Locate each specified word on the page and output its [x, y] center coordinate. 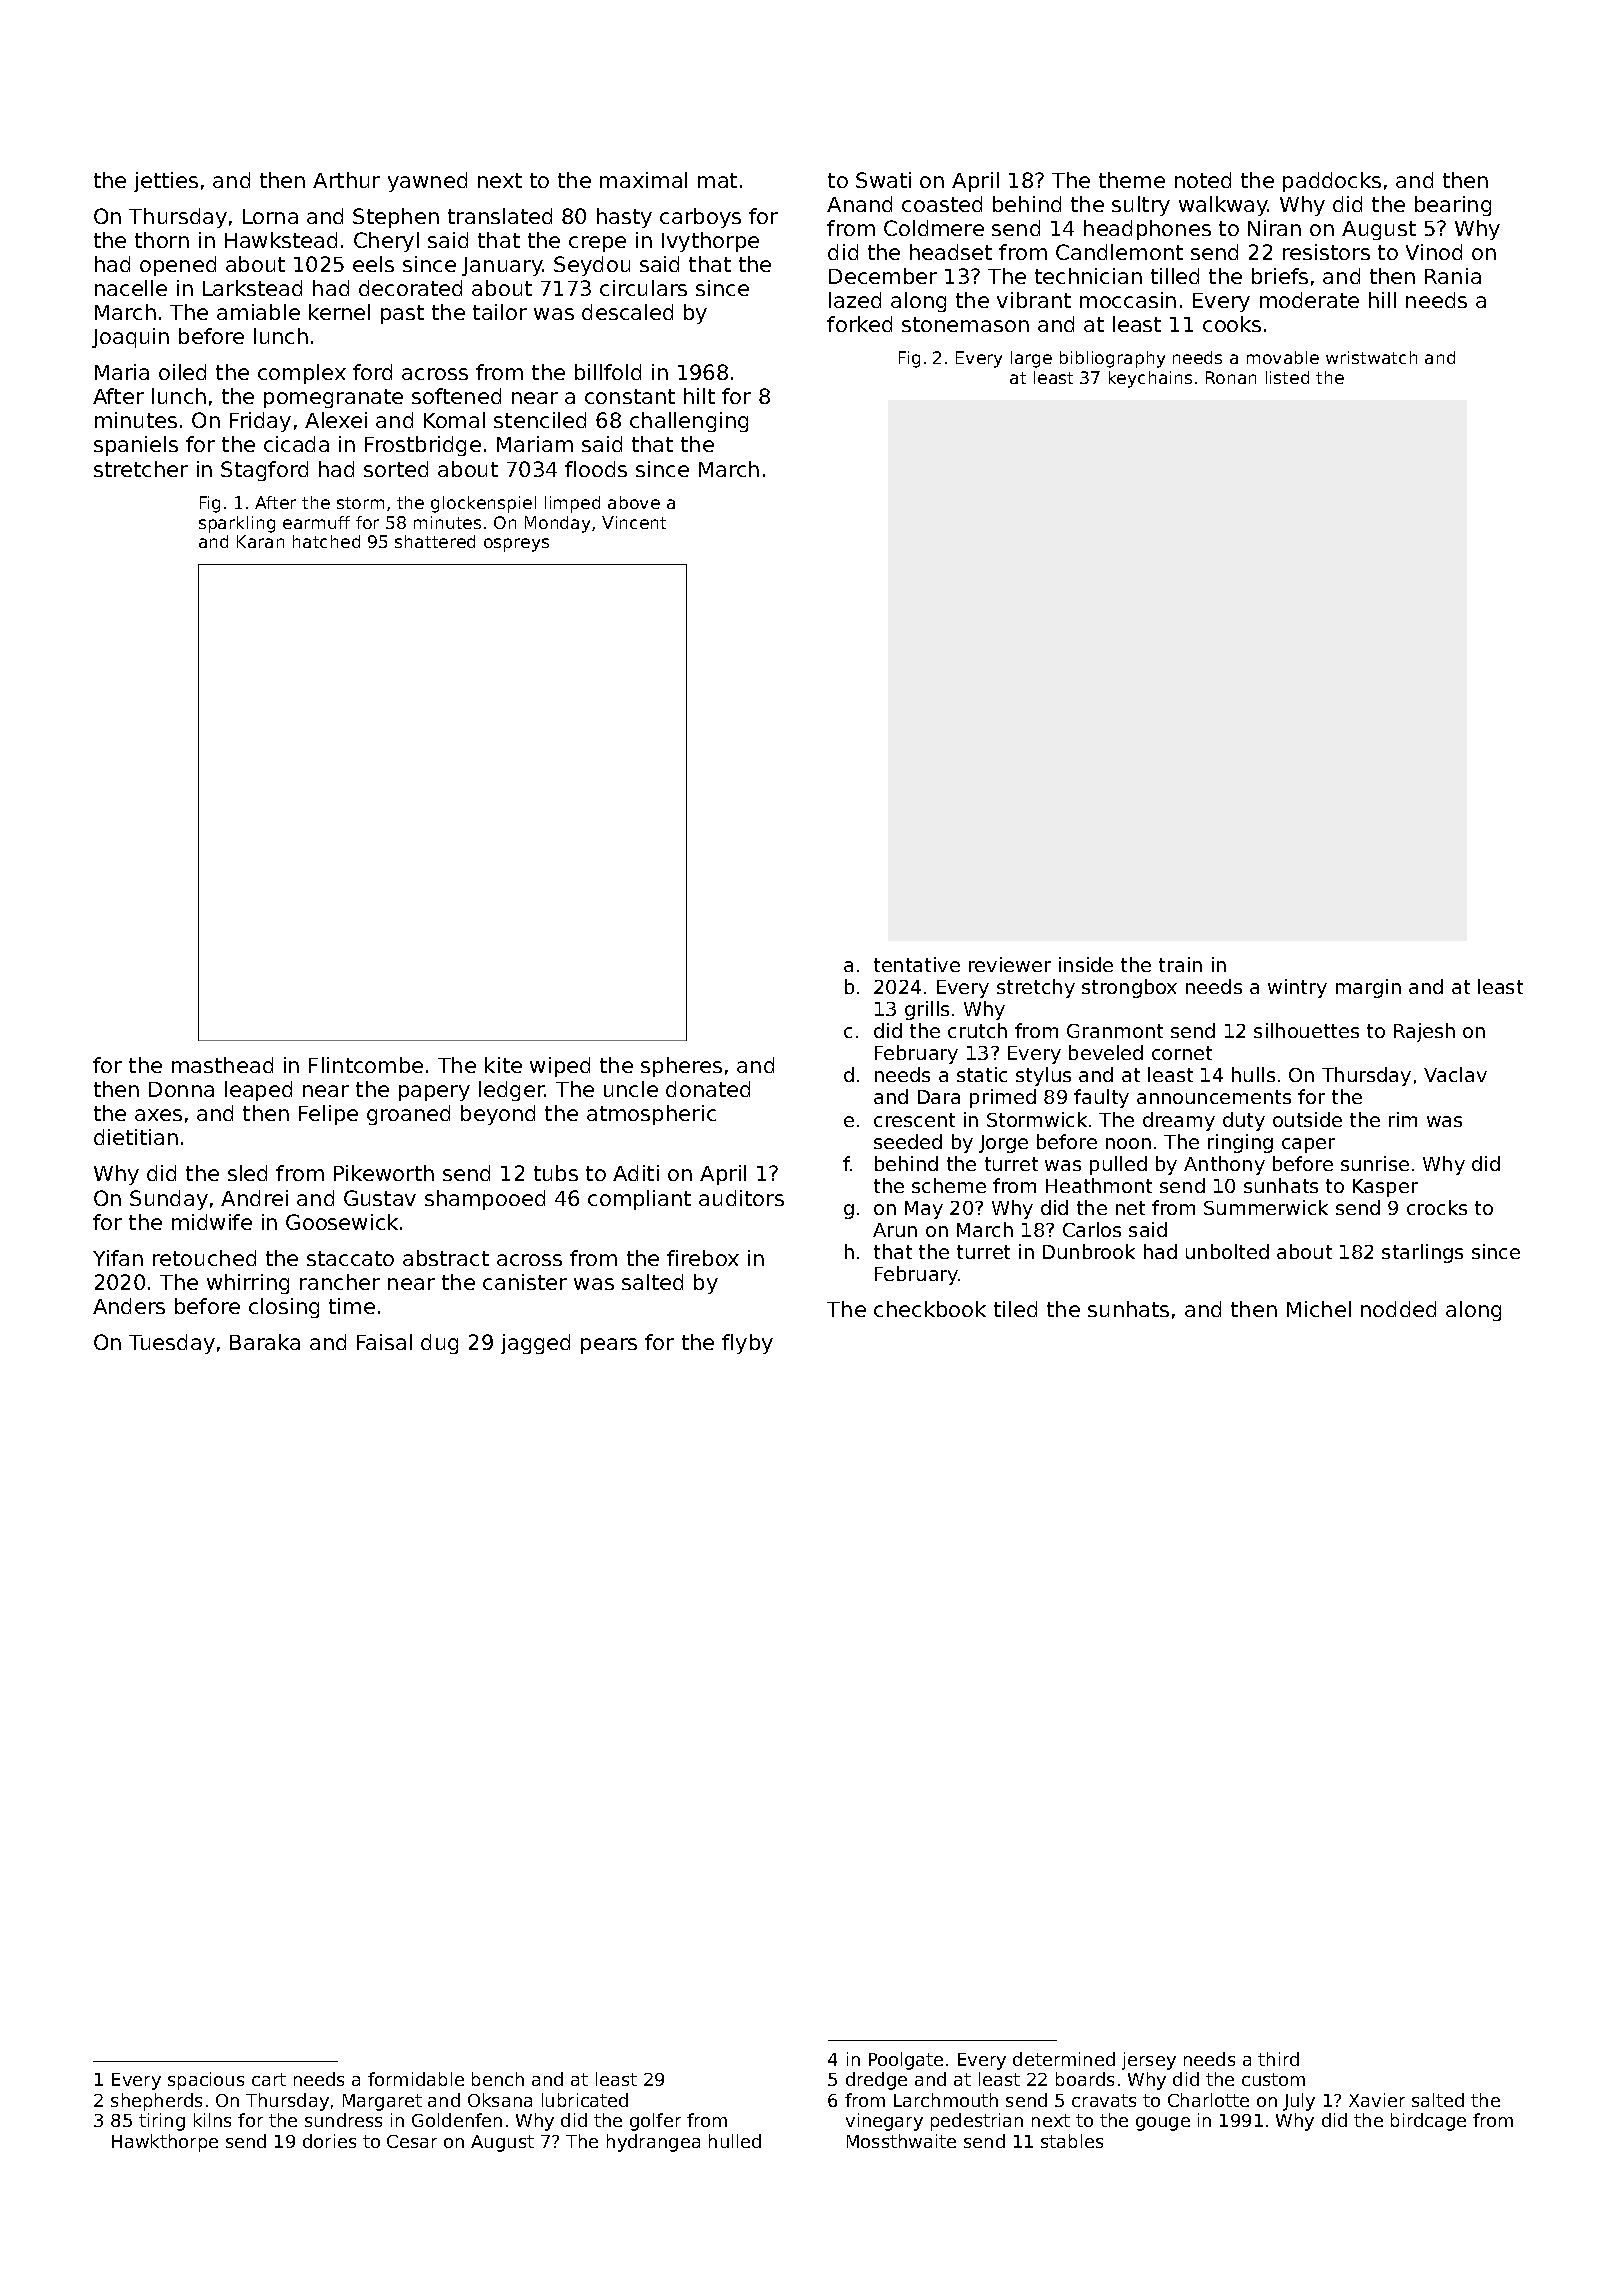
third [1278, 2059]
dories [329, 2141]
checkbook [930, 1309]
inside [1086, 964]
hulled [735, 2141]
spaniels [136, 446]
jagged [535, 1344]
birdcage [1428, 2122]
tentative [917, 964]
